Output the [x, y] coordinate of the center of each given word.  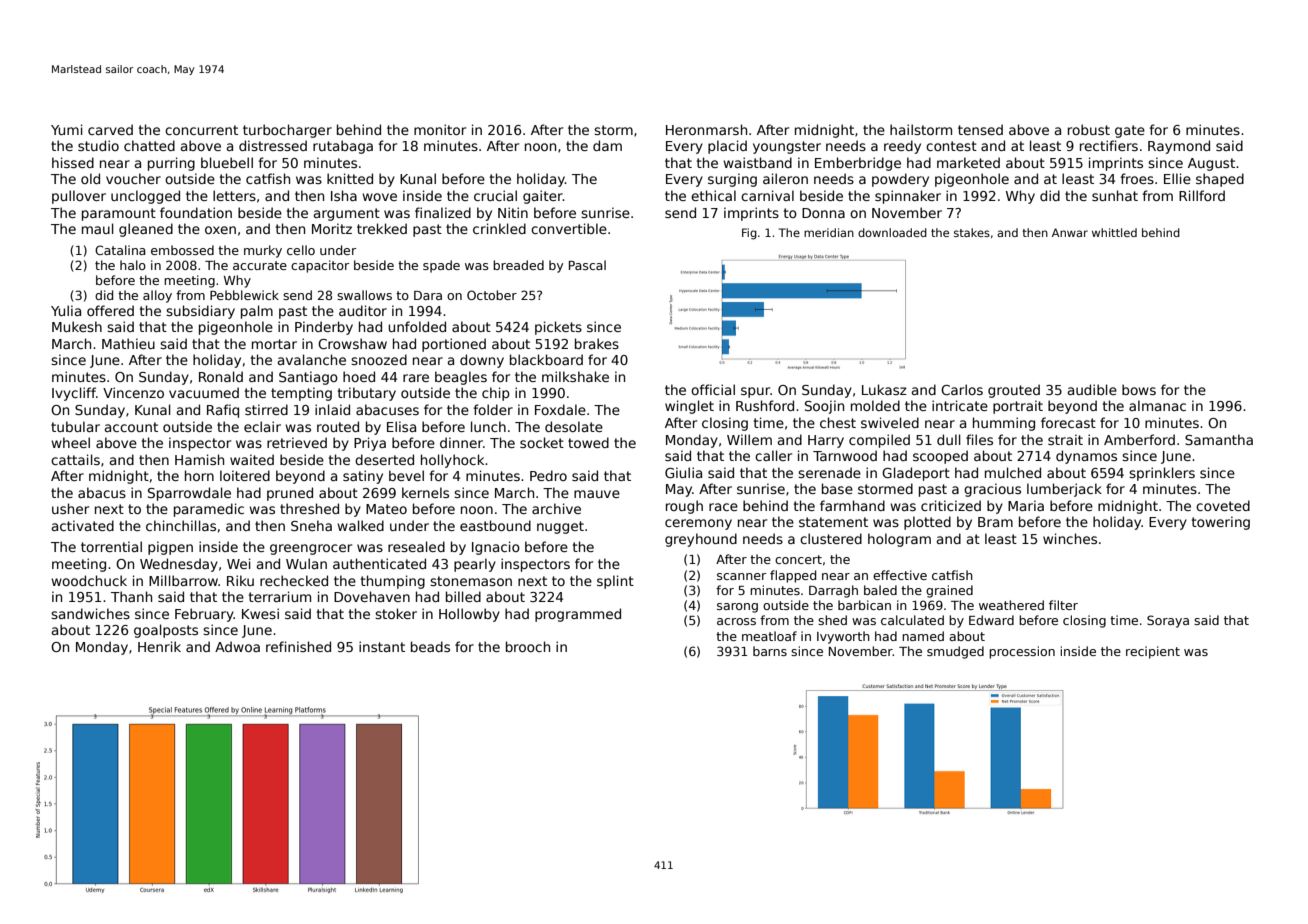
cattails [75, 459]
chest [838, 422]
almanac [1157, 405]
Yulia [66, 310]
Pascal [587, 265]
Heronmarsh [706, 129]
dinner [461, 442]
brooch [528, 646]
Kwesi [260, 613]
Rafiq [223, 411]
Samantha [1219, 439]
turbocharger [287, 131]
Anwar [1070, 232]
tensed [980, 129]
